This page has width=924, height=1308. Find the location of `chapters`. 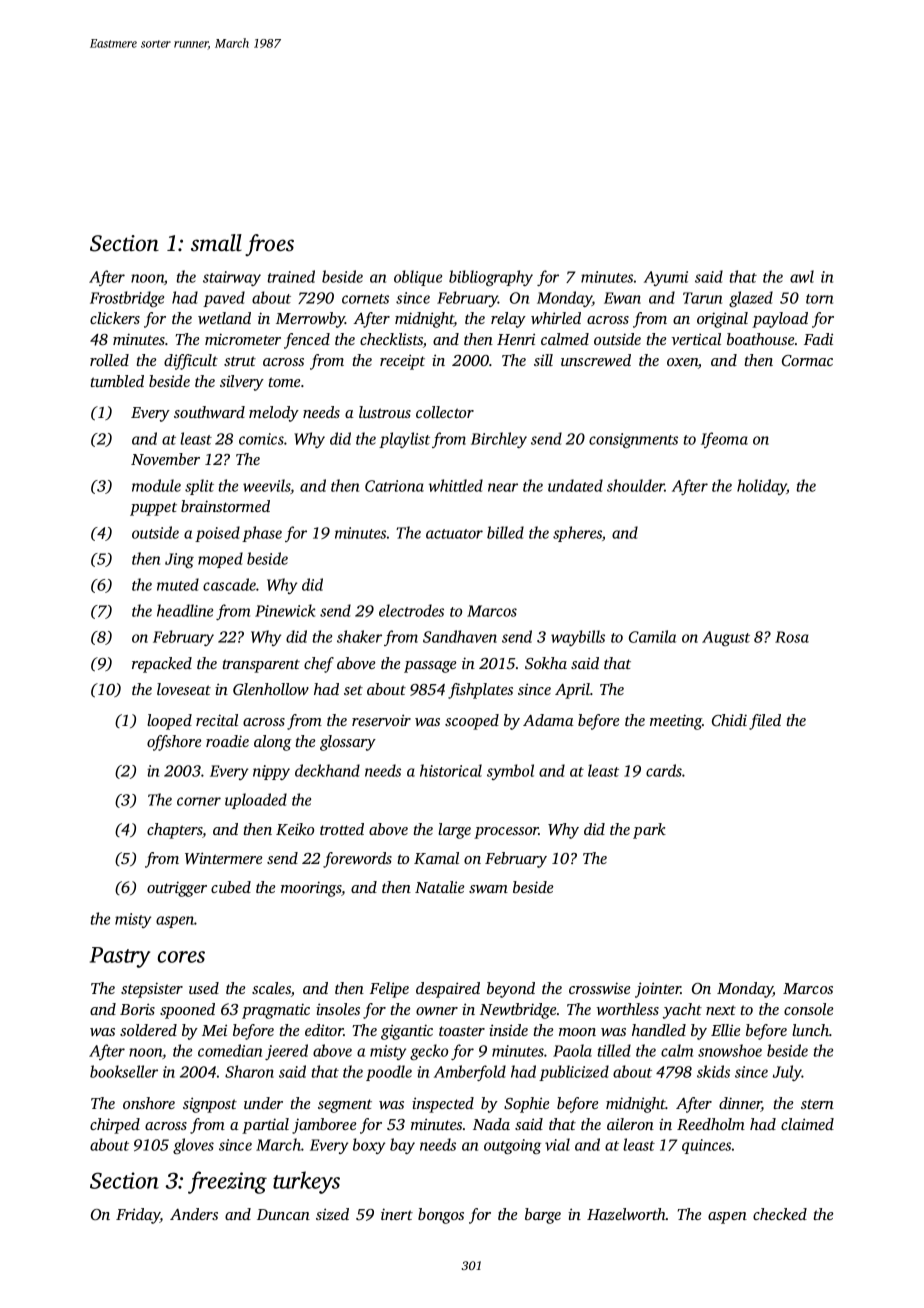

chapters is located at coordinates (175, 831).
